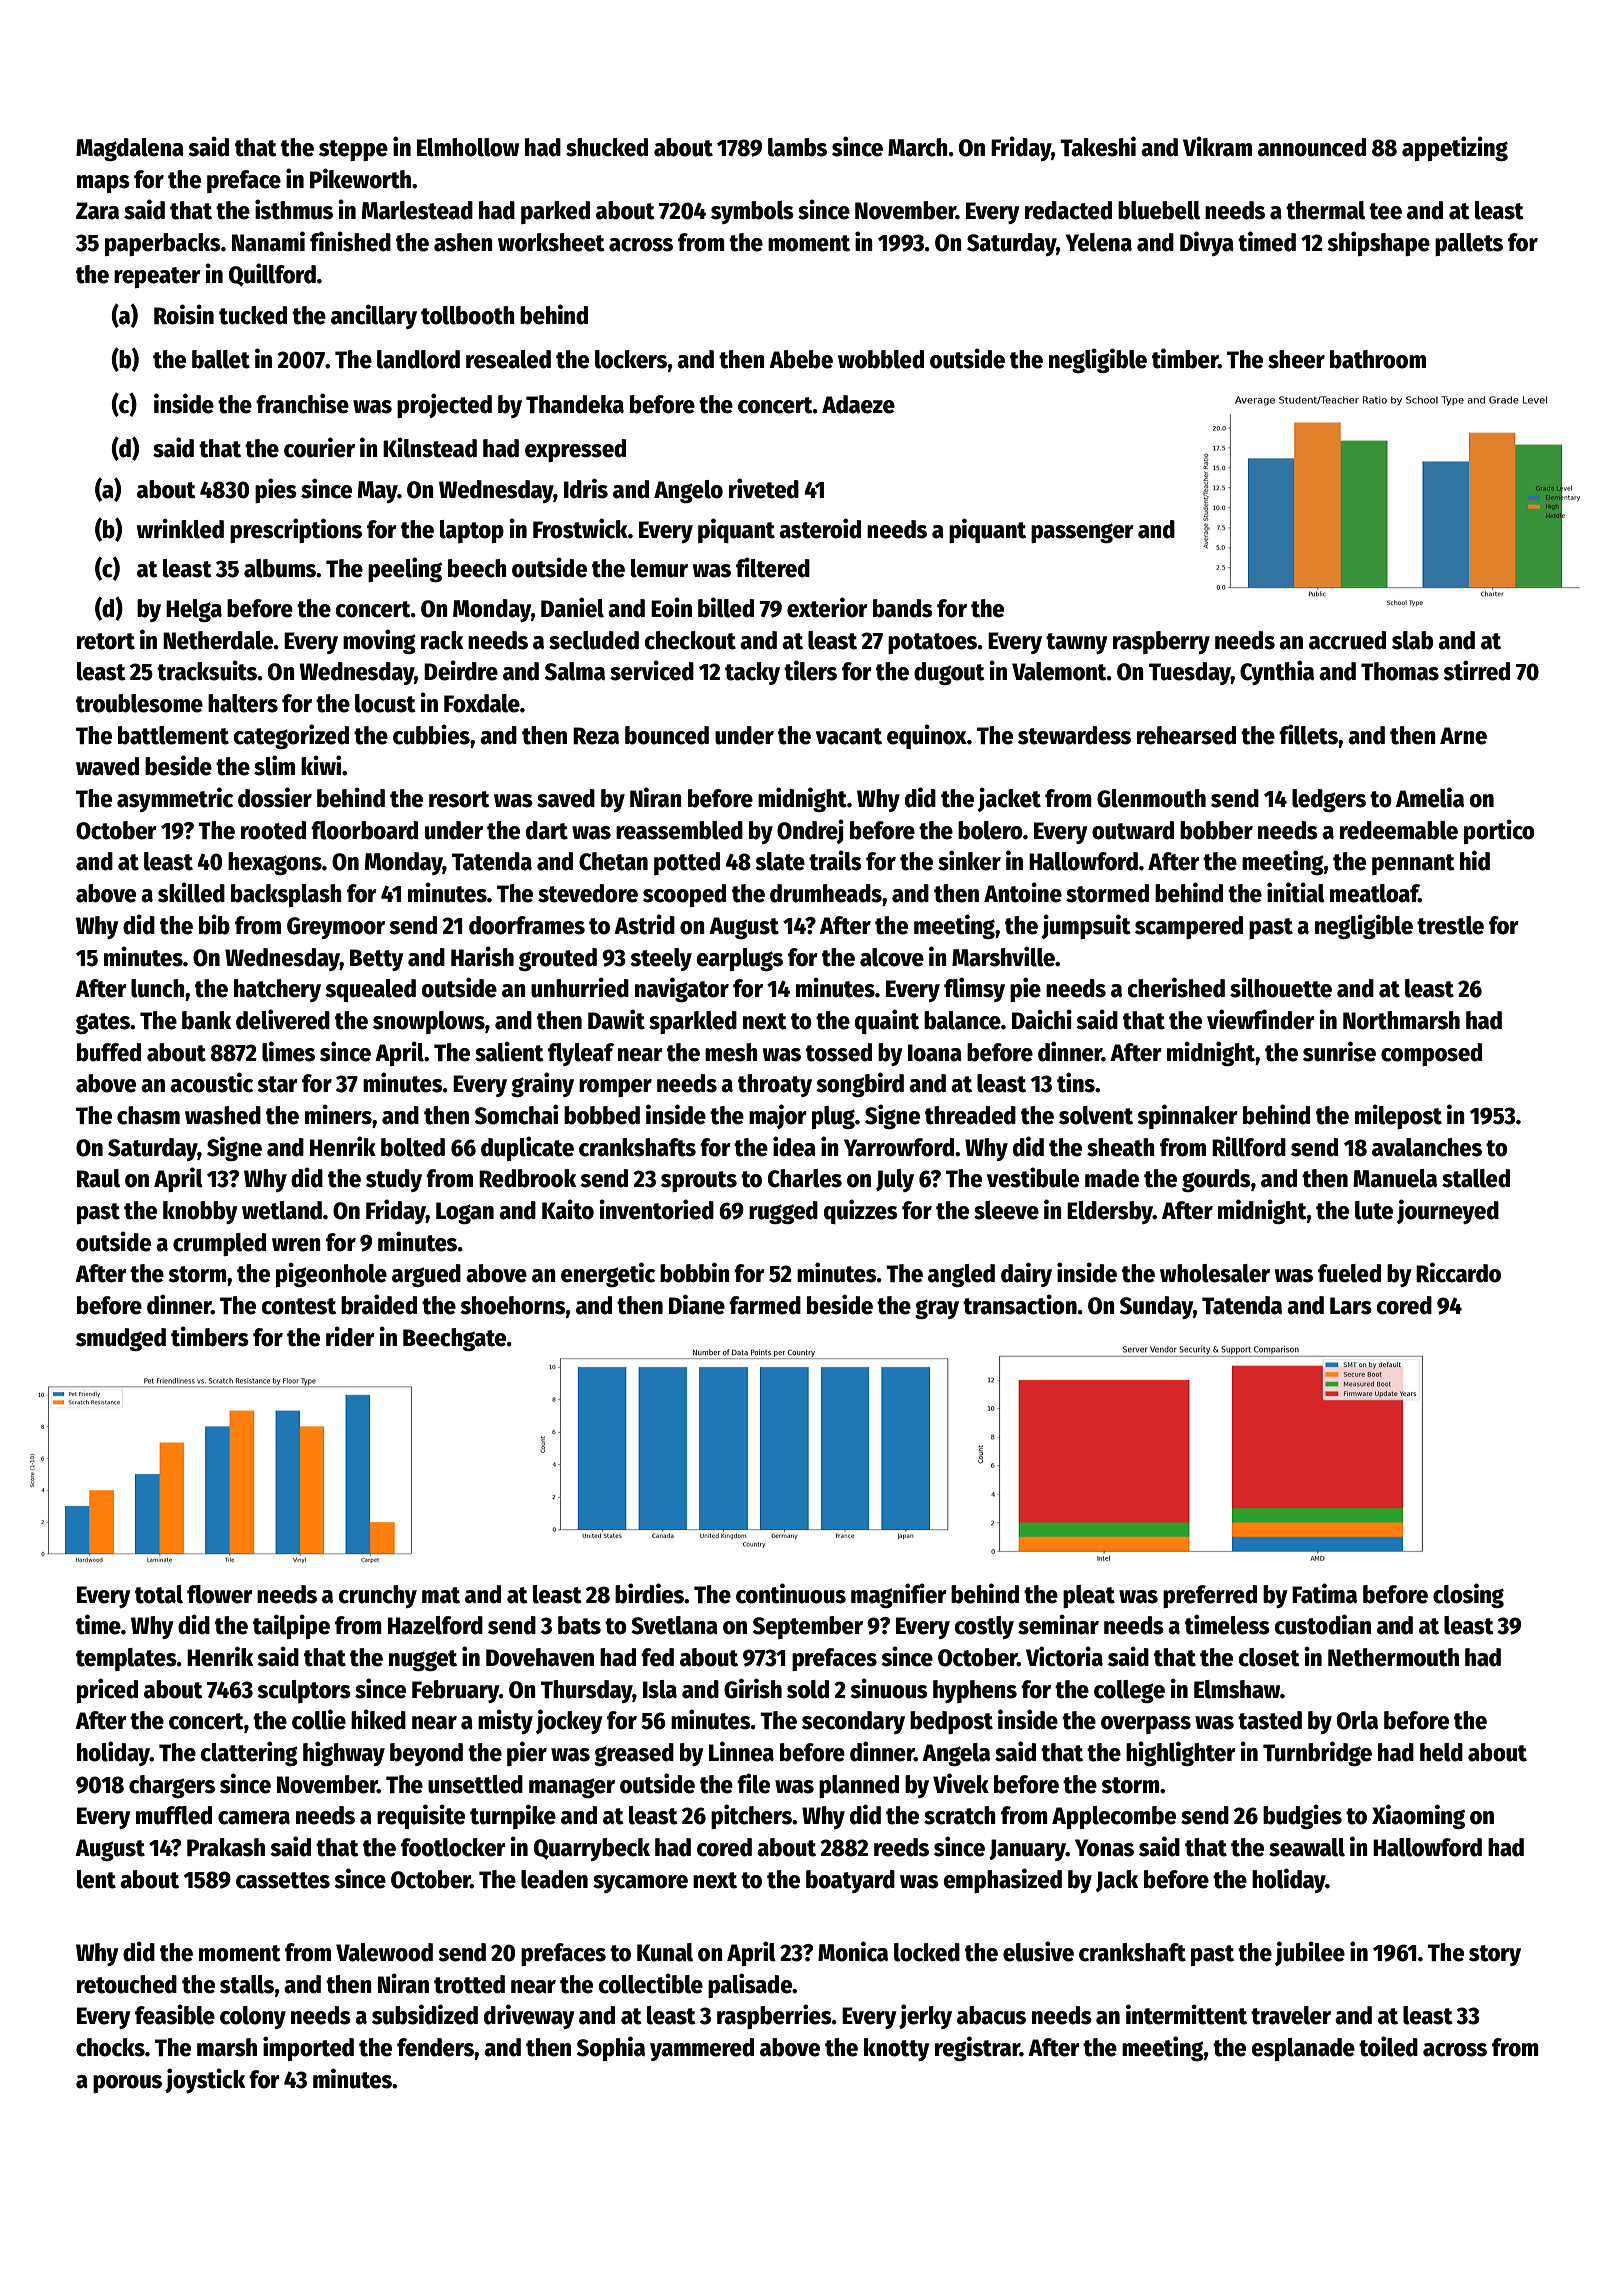 This image has height=2292, width=1620. I want to click on closing, so click(1468, 1595).
